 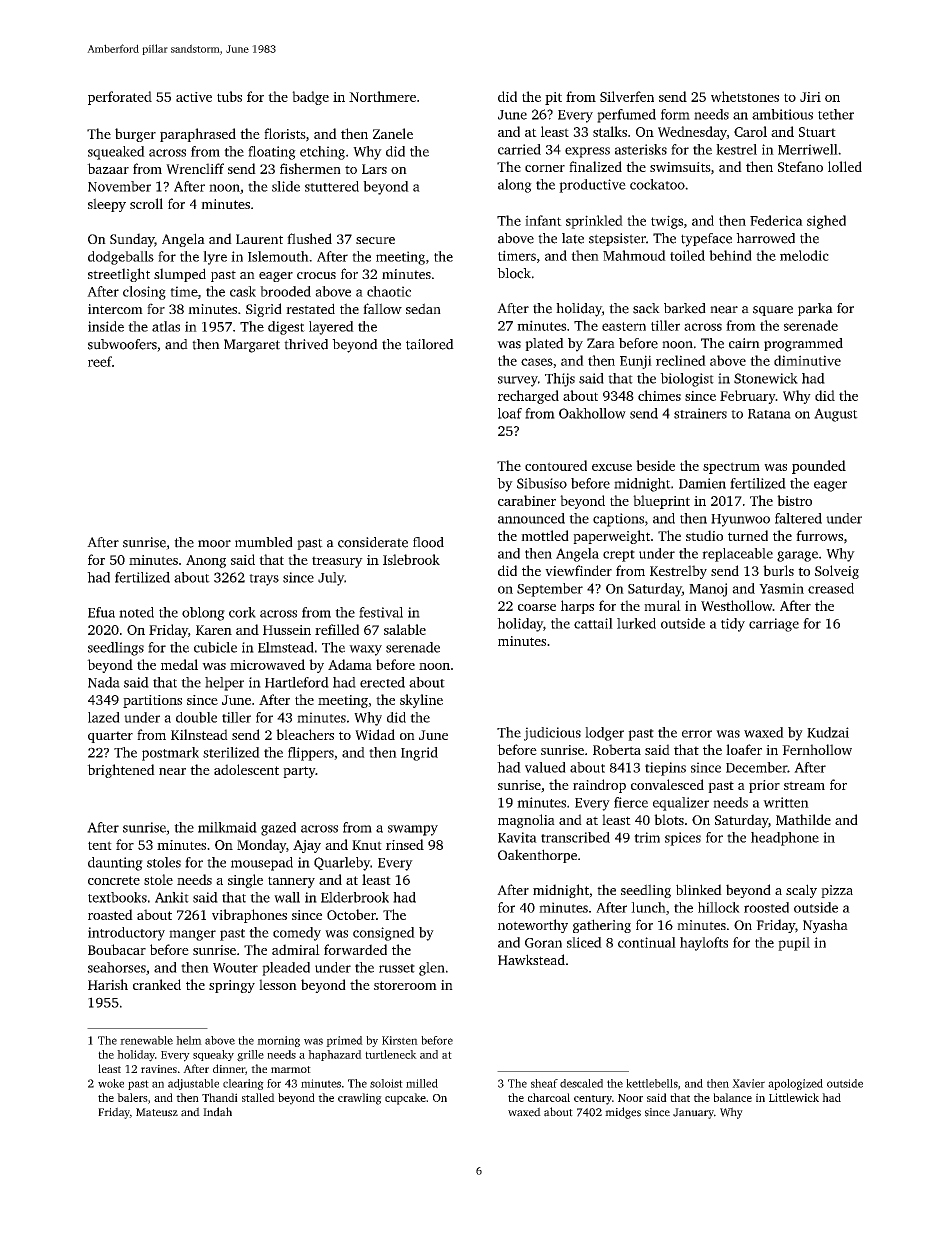 What do you see at coordinates (250, 1056) in the screenshot?
I see `grille` at bounding box center [250, 1056].
